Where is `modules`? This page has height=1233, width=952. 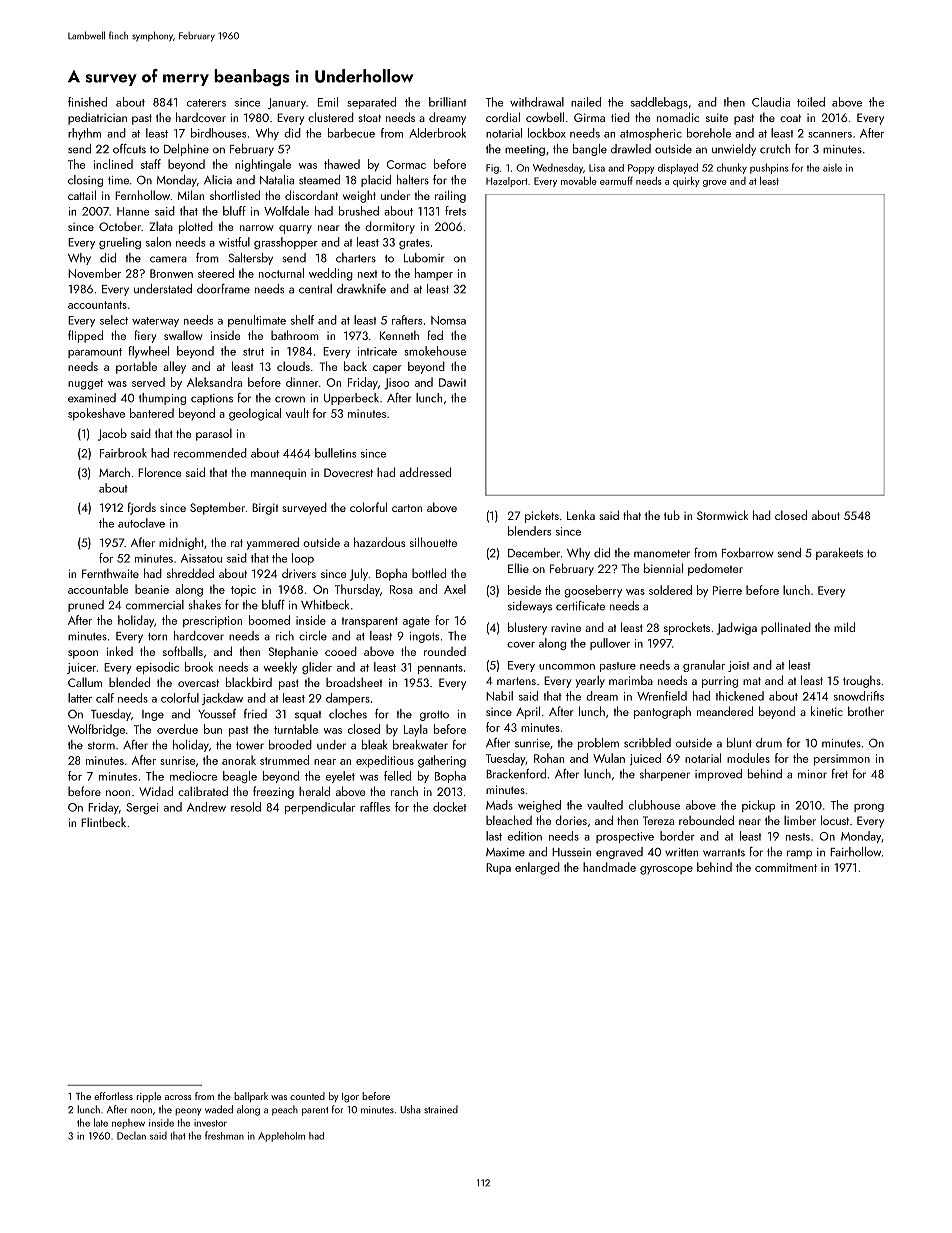 modules is located at coordinates (748, 758).
